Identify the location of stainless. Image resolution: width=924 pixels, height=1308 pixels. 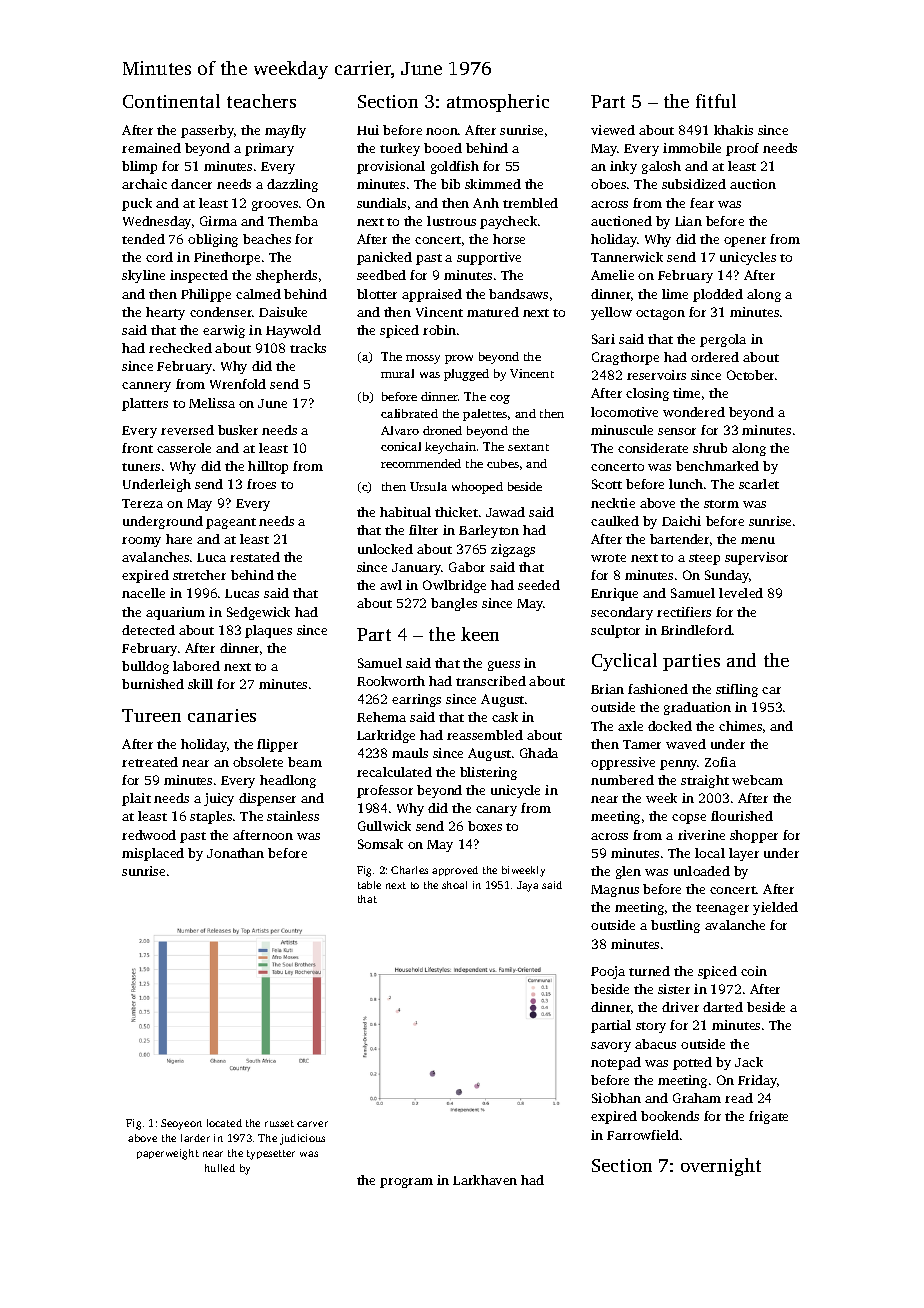
(293, 816).
